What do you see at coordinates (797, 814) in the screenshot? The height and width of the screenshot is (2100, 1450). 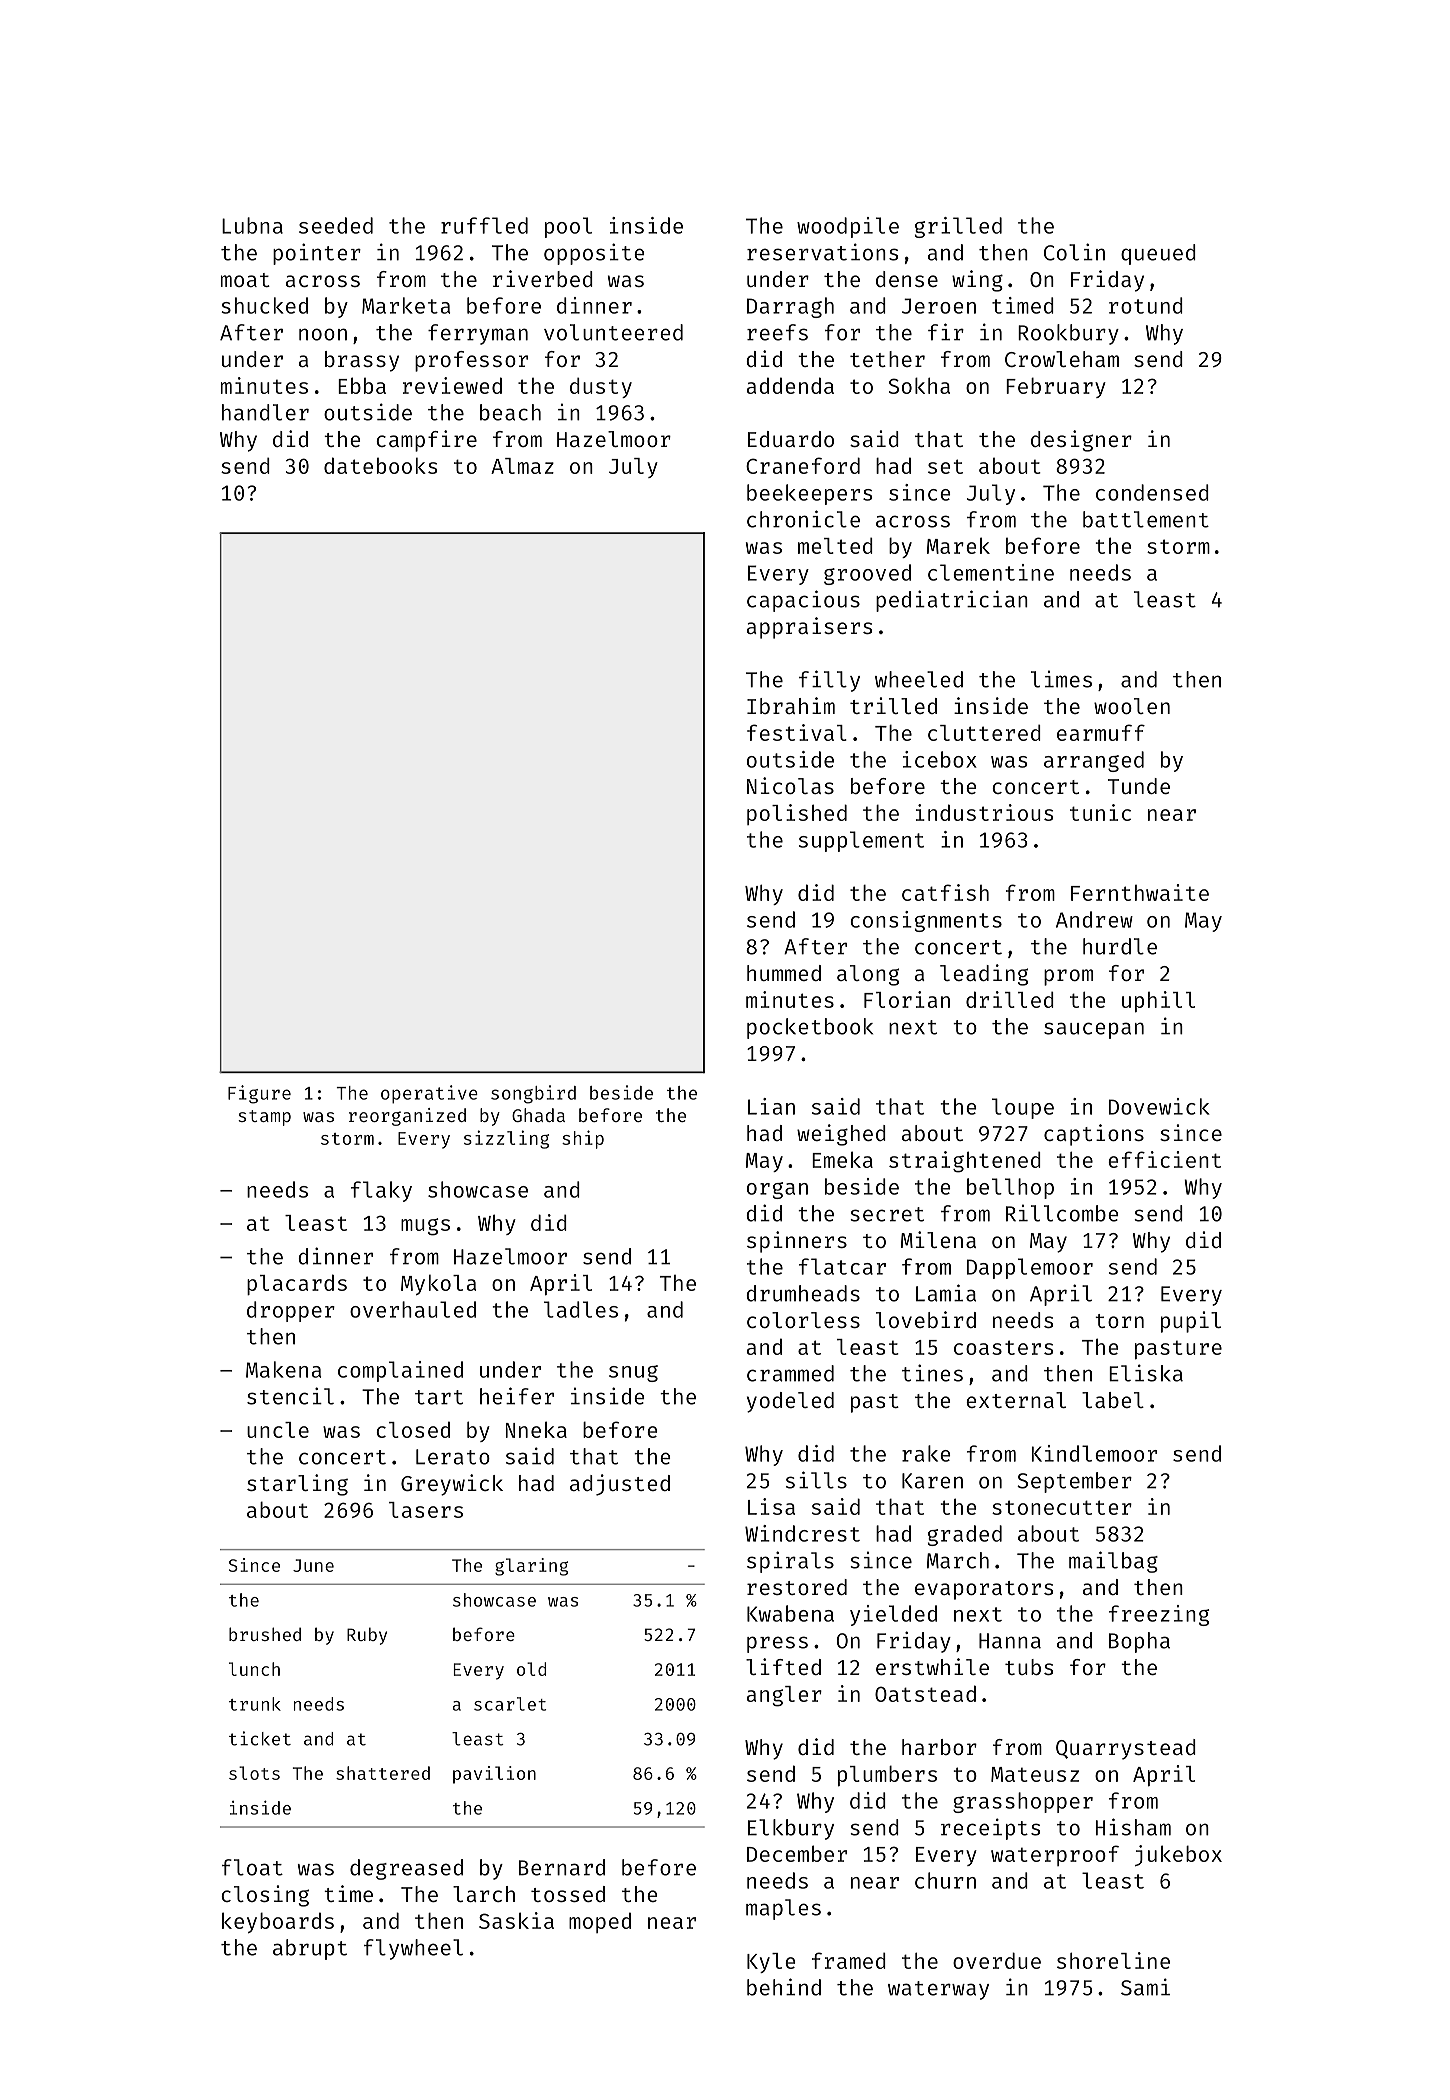 I see `polished` at bounding box center [797, 814].
